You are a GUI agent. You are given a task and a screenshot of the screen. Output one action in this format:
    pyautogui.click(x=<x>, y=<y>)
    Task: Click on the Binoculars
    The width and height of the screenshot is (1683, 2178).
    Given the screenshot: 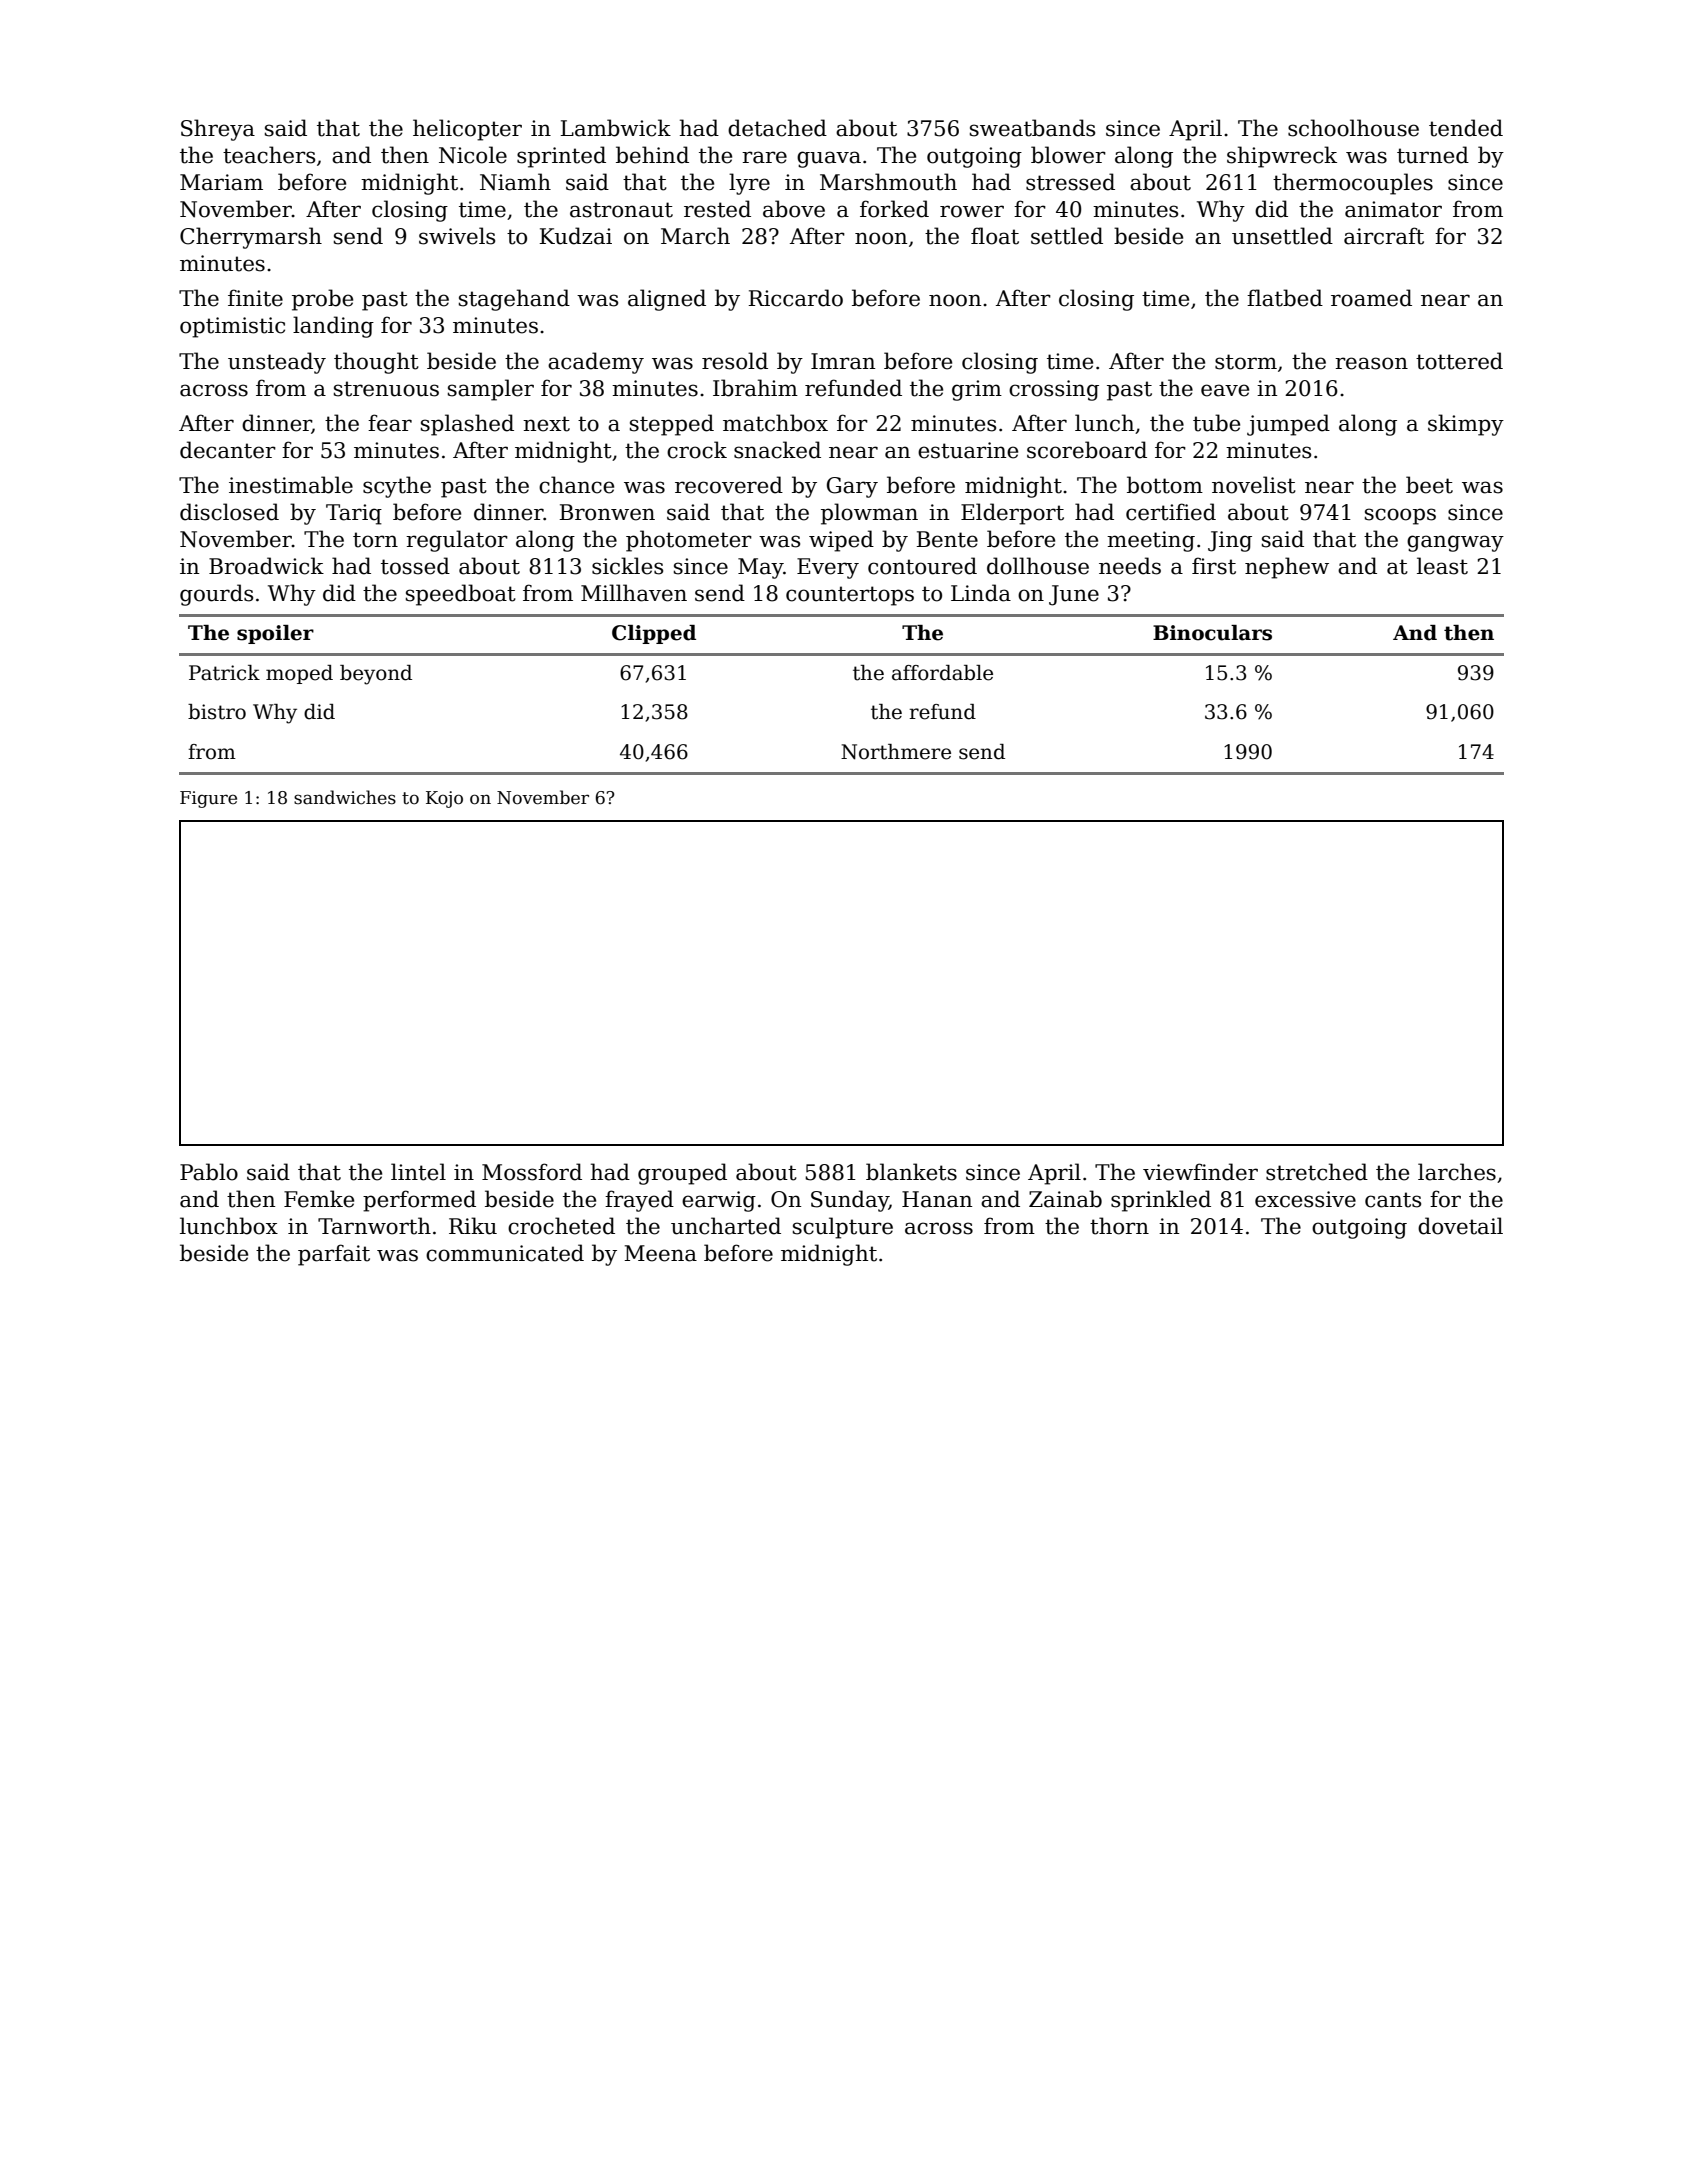 What is the action you would take?
    pyautogui.click(x=1212, y=633)
